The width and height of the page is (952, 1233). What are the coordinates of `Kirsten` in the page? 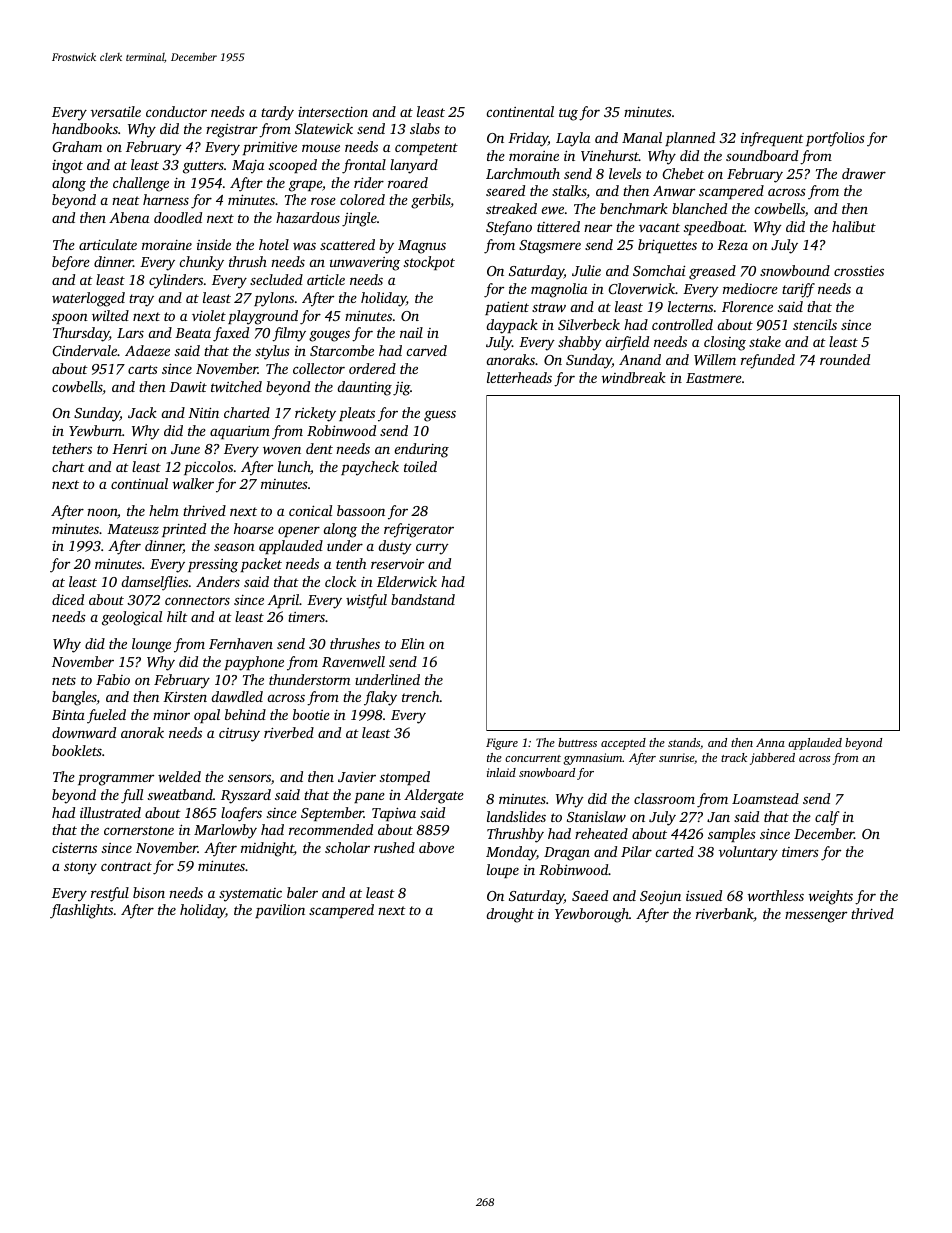 It's located at (185, 696).
